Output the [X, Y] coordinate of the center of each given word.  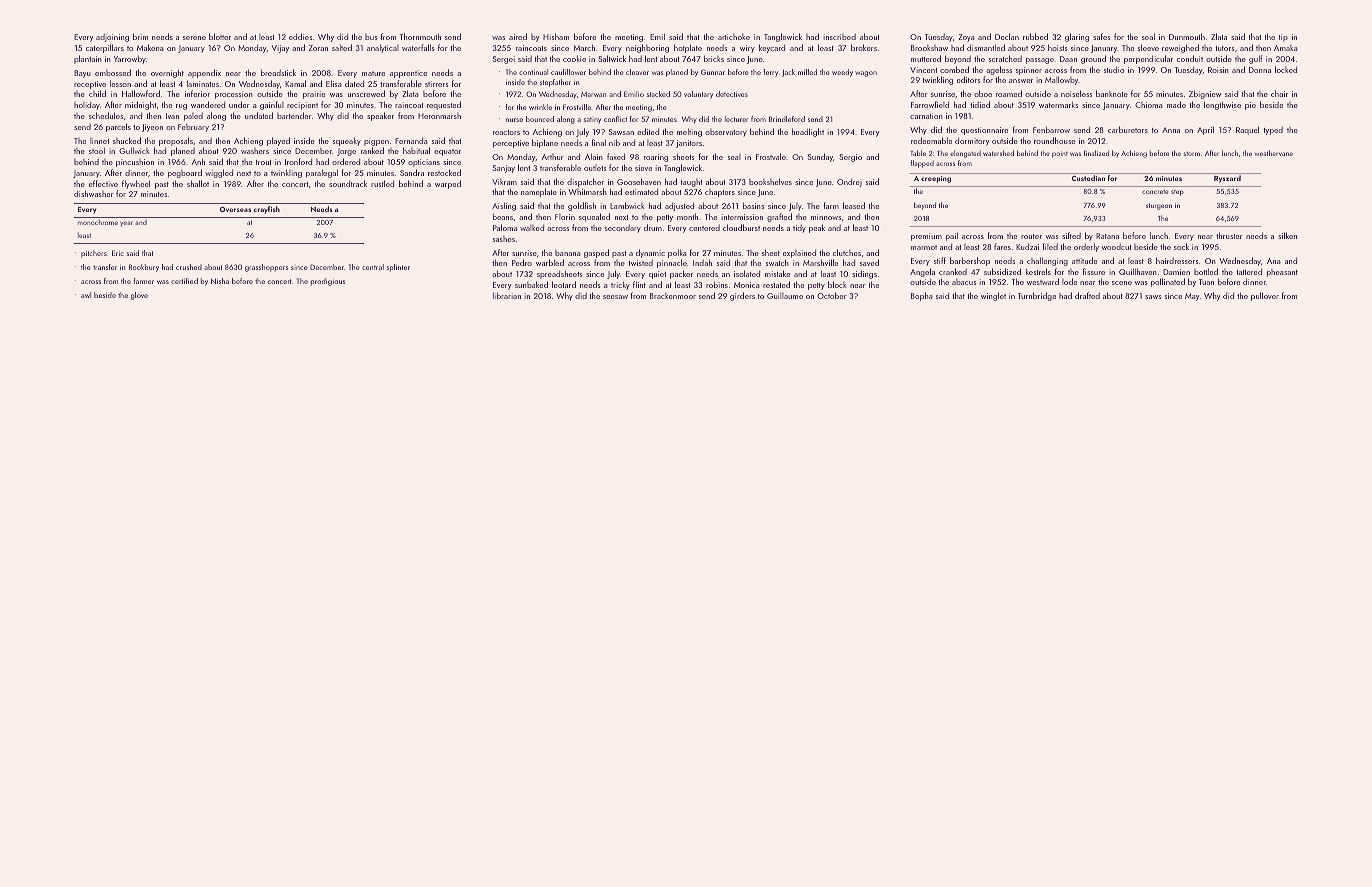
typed [1273, 130]
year [126, 224]
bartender [294, 115]
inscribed [839, 36]
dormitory [972, 141]
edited [648, 131]
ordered [346, 161]
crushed [189, 267]
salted [342, 47]
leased [854, 205]
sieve [643, 168]
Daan [1068, 59]
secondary [623, 228]
